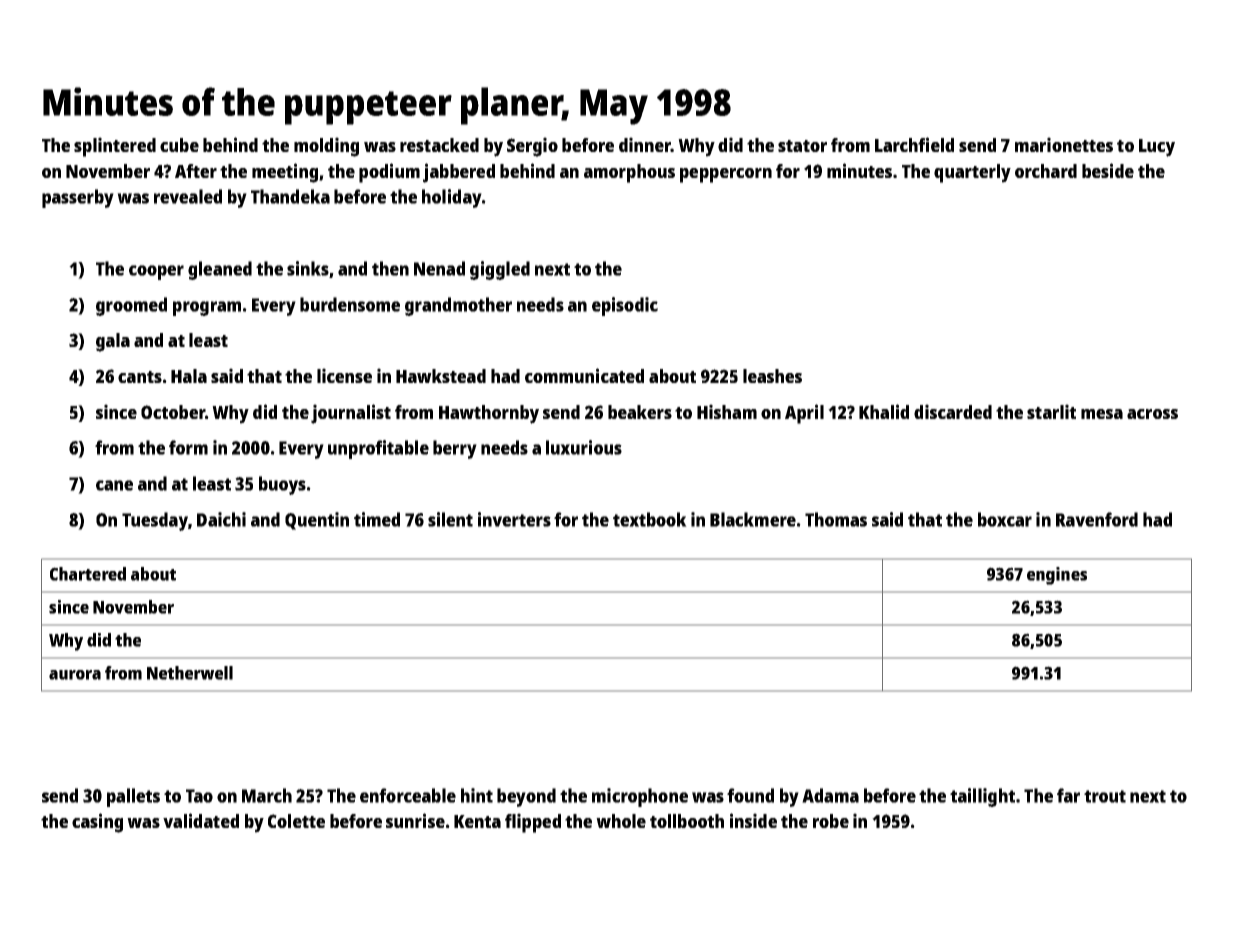 This screenshot has height=952, width=1233. I want to click on pallets, so click(133, 797).
